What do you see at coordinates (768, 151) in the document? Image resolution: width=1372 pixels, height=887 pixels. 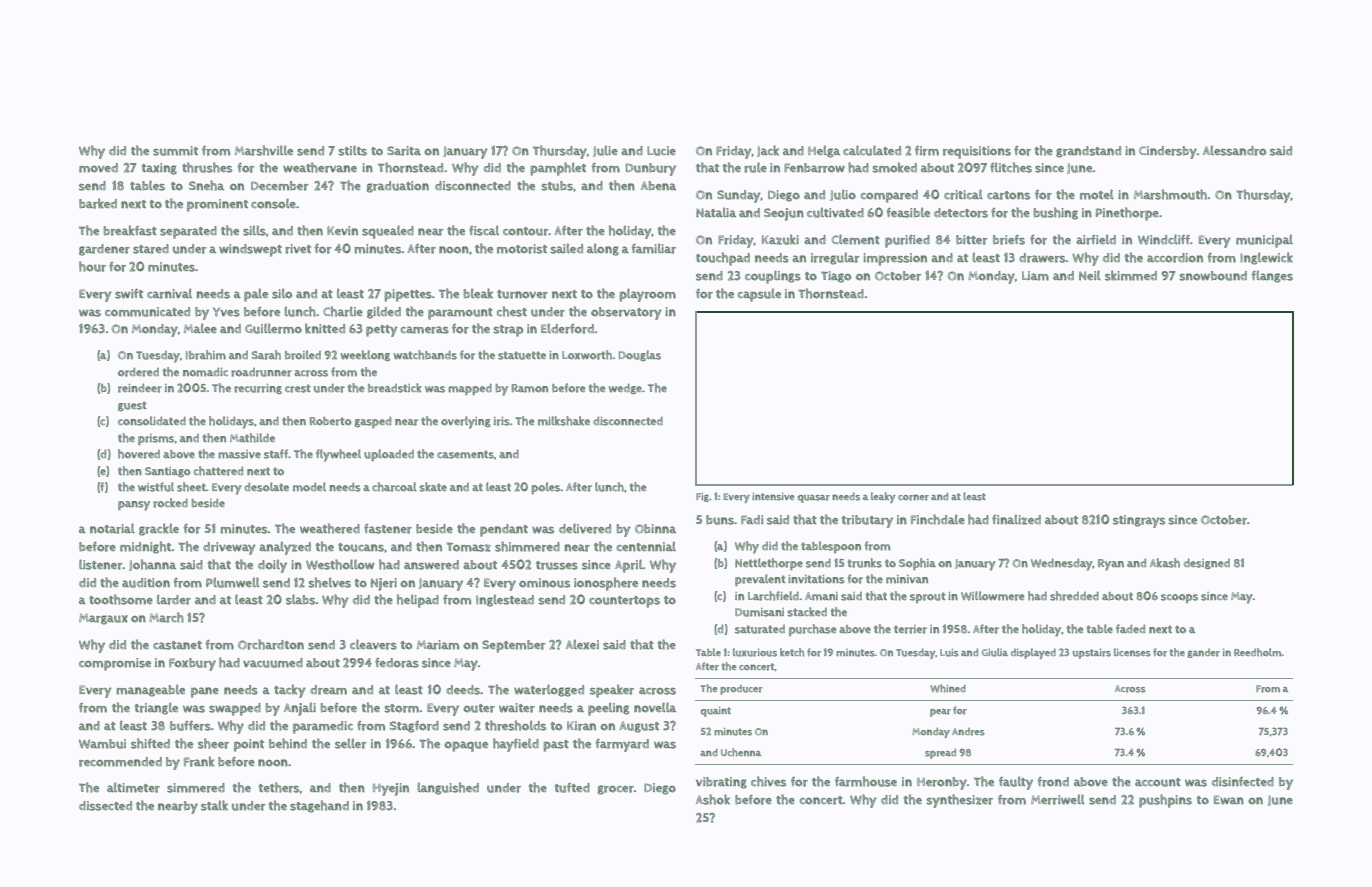 I see `Jack` at bounding box center [768, 151].
